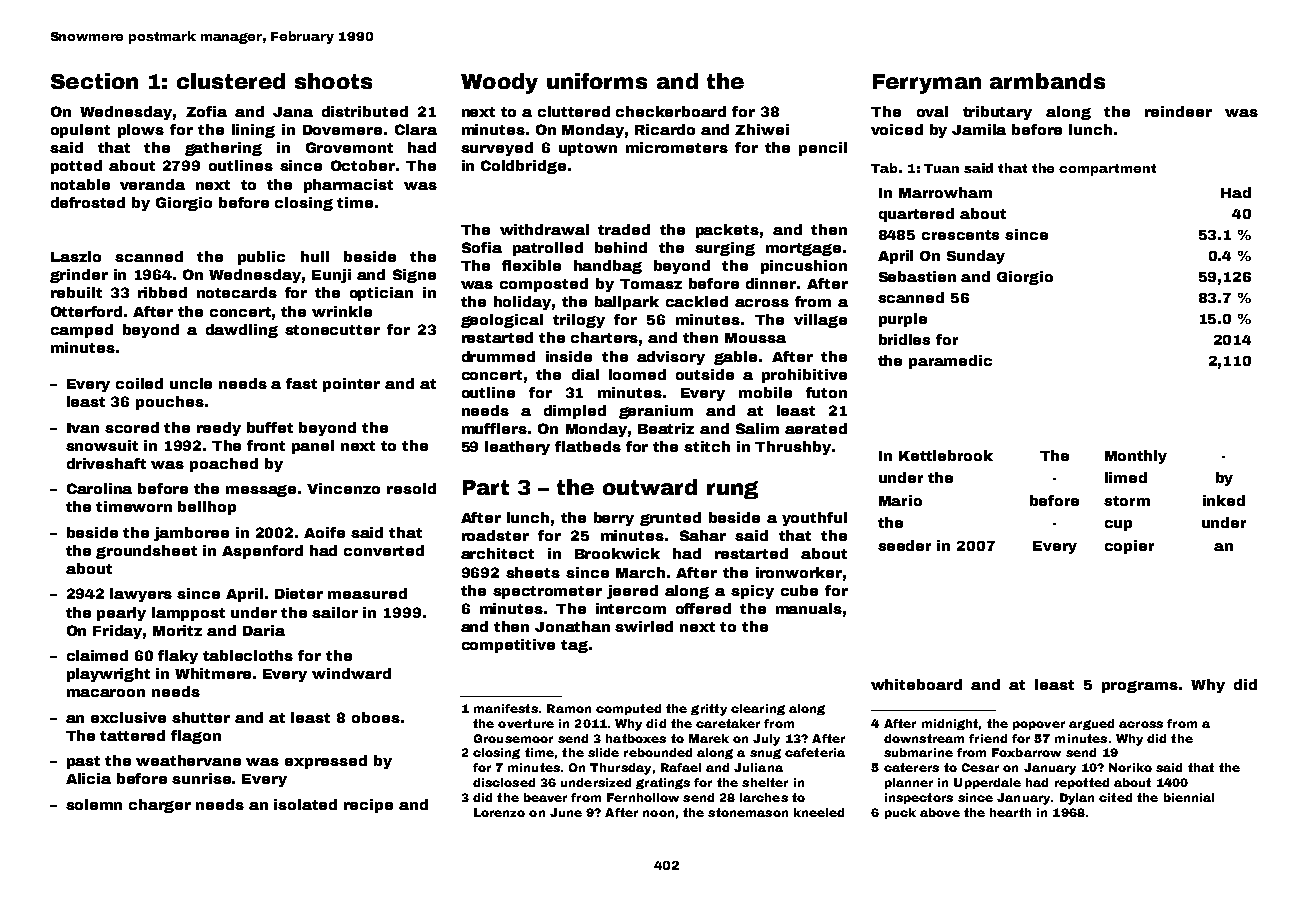 The image size is (1308, 924). What do you see at coordinates (950, 362) in the page?
I see `paramedic` at bounding box center [950, 362].
